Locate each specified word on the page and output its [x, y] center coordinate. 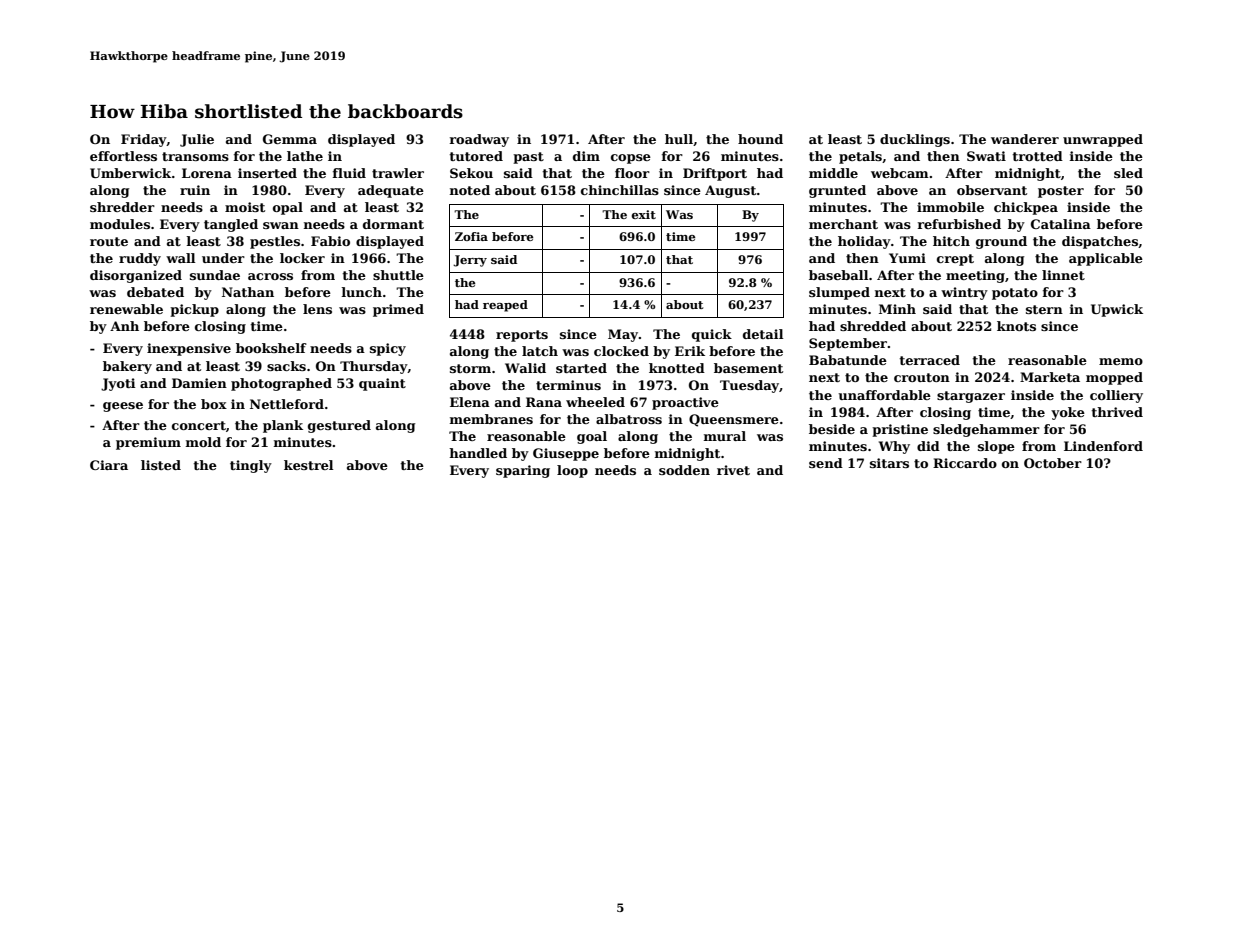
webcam [900, 173]
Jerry [470, 261]
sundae [215, 275]
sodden [684, 470]
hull [679, 139]
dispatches [1100, 242]
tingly [251, 466]
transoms [195, 156]
